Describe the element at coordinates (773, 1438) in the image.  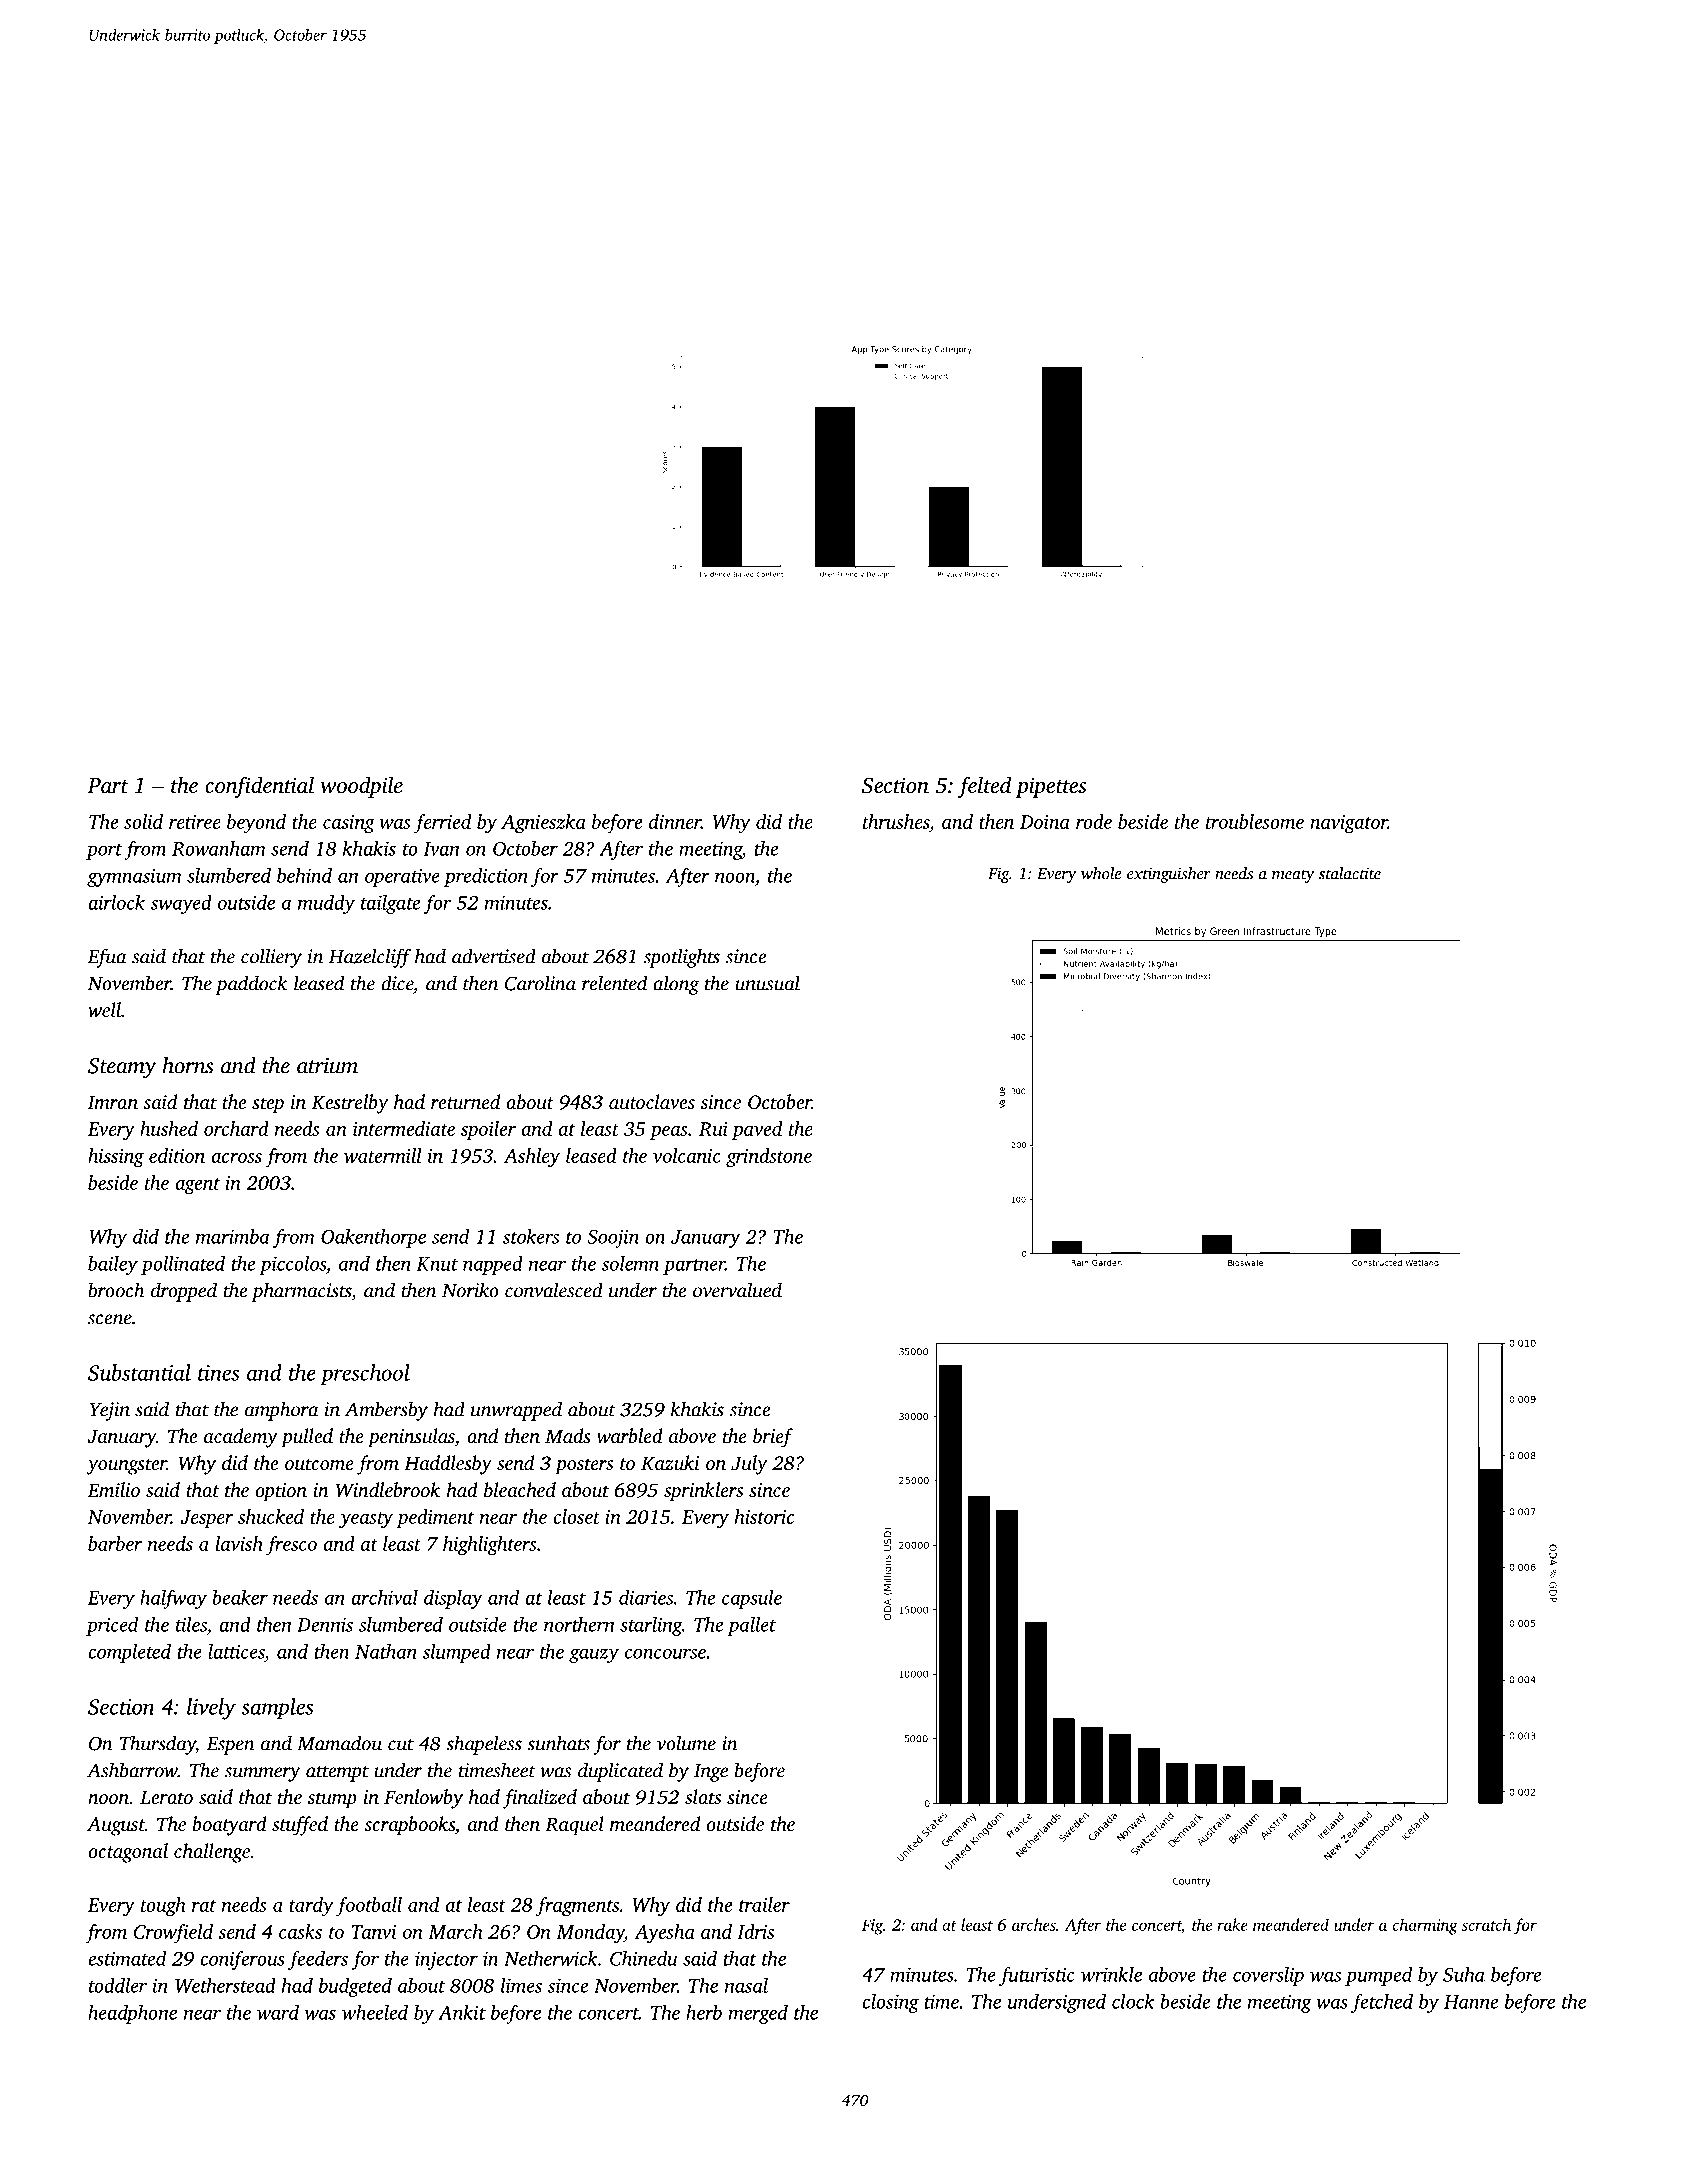
I see `brief` at that location.
